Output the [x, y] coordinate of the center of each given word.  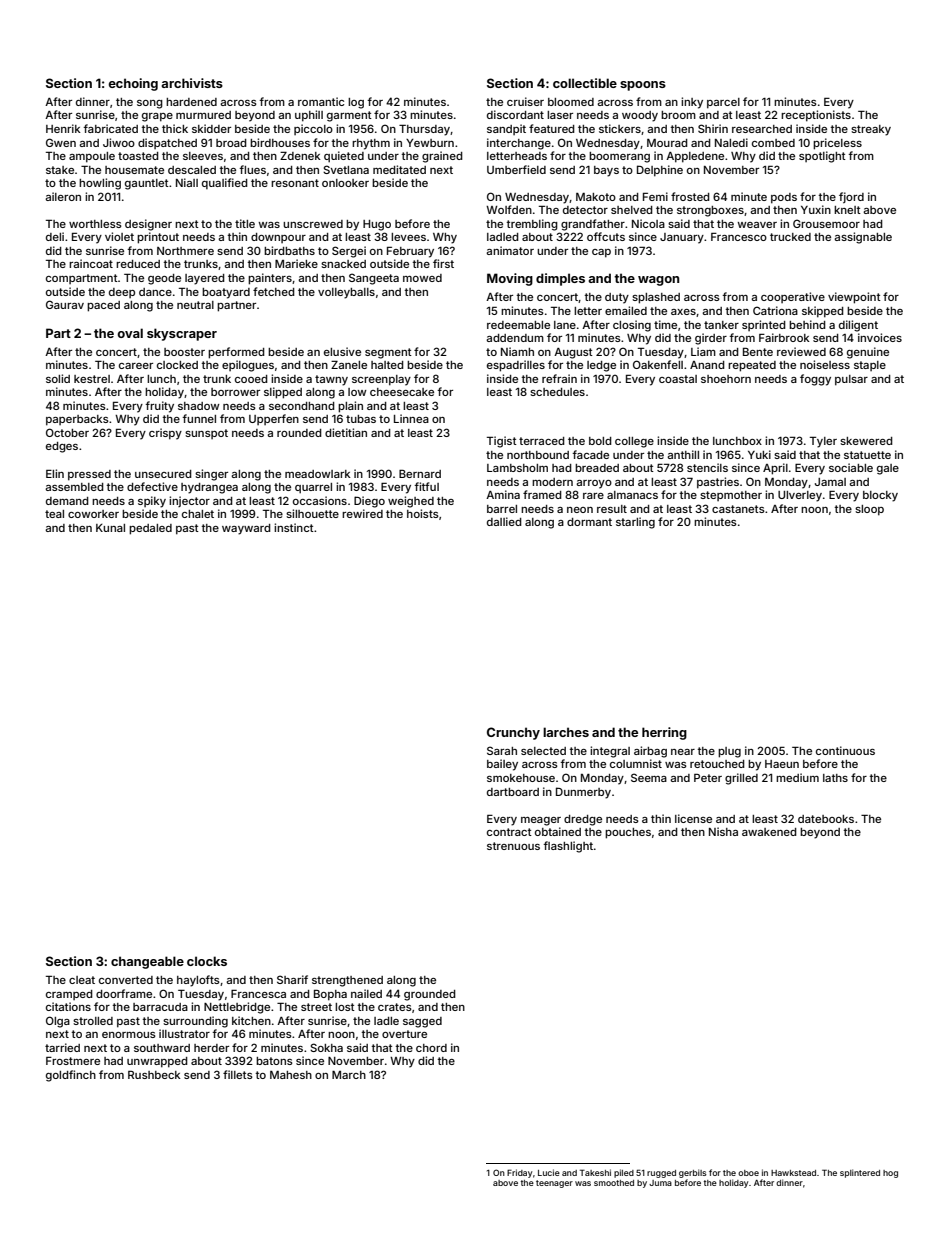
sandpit [506, 129]
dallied [504, 521]
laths [835, 778]
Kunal [110, 528]
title [245, 223]
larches [566, 732]
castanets [738, 509]
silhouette [312, 513]
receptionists [816, 116]
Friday [519, 1173]
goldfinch [71, 1076]
